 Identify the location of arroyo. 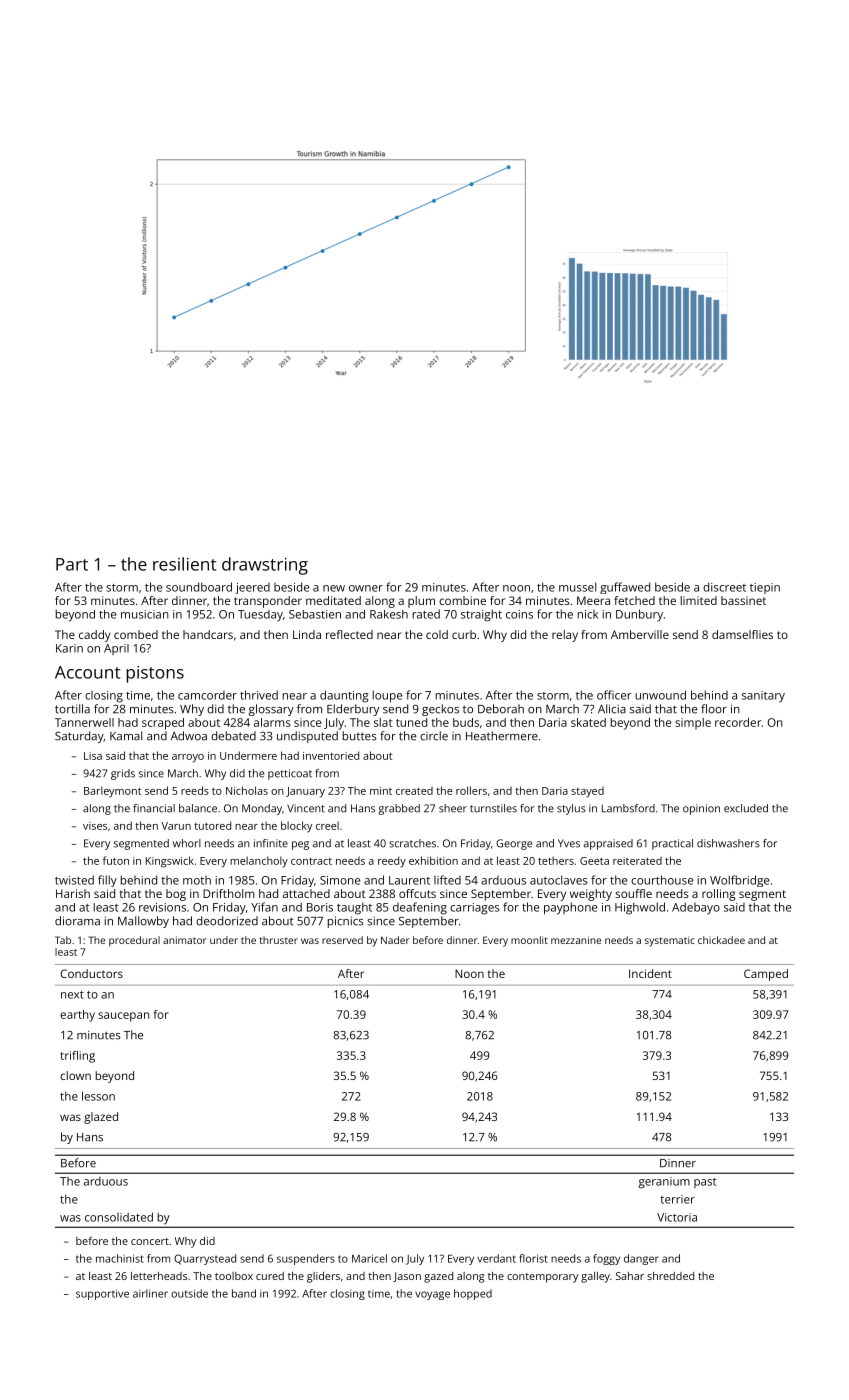
(188, 758).
